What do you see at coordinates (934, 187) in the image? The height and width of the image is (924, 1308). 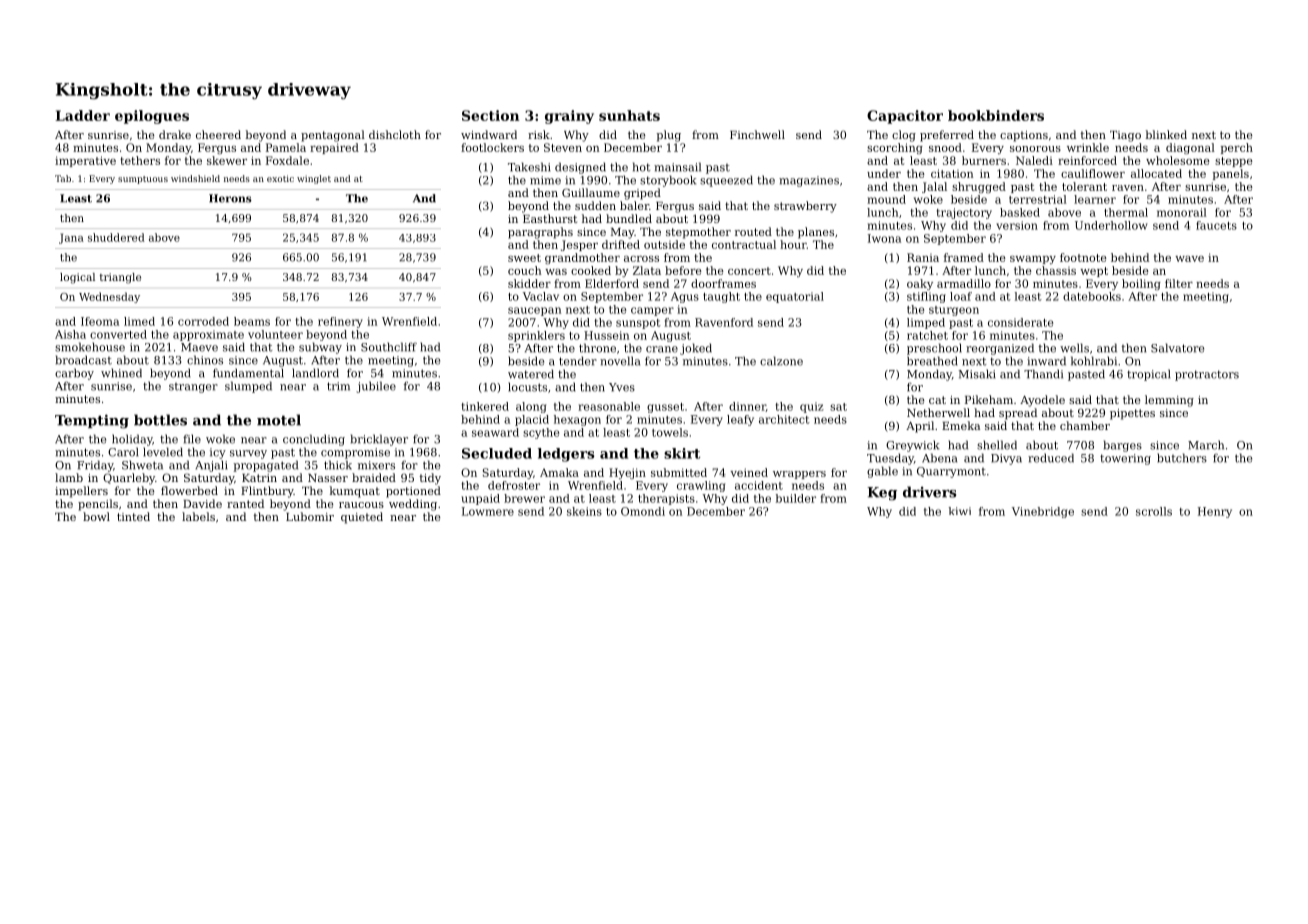 I see `Jalal` at bounding box center [934, 187].
